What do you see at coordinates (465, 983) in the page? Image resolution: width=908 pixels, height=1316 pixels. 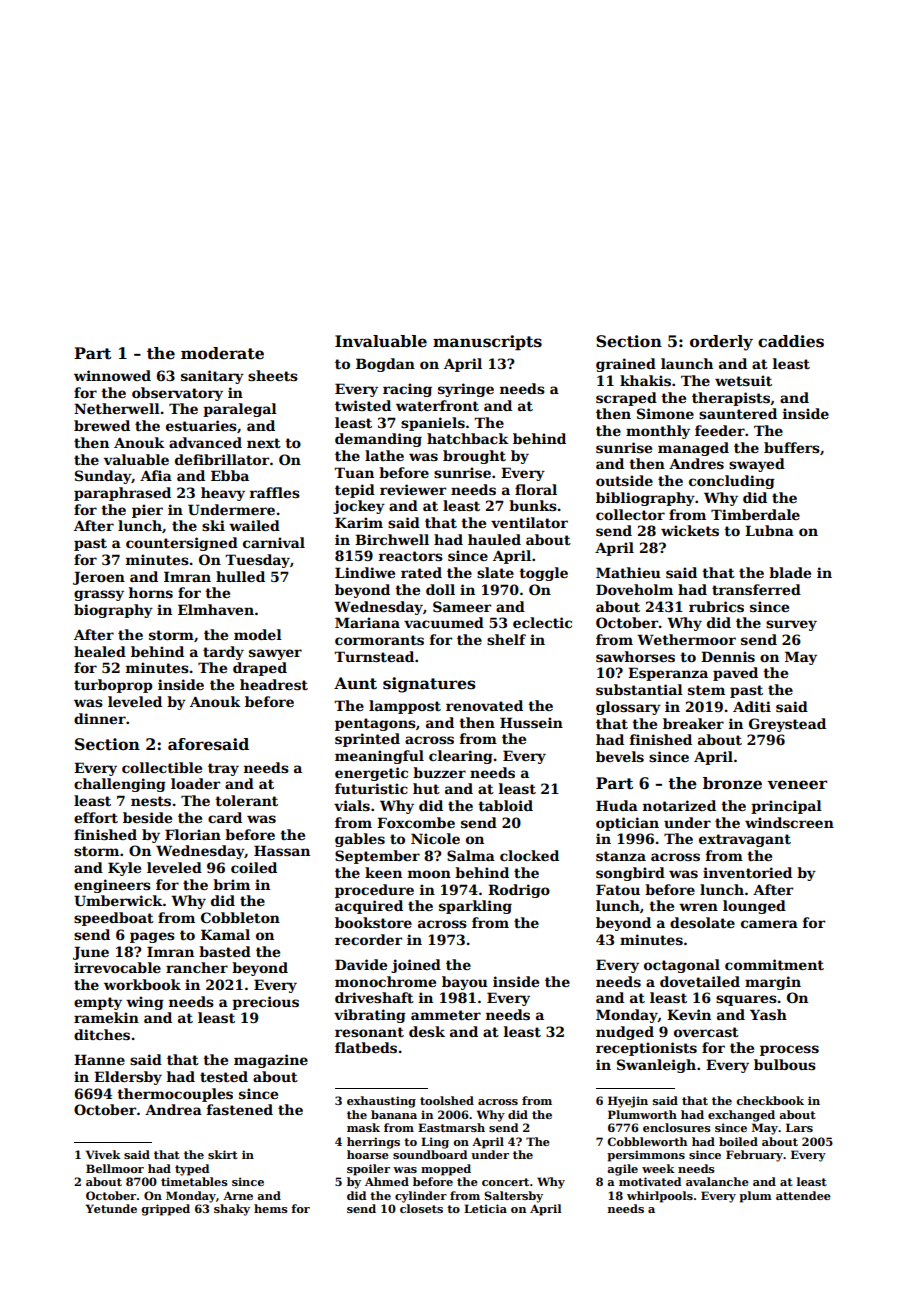 I see `bayou` at bounding box center [465, 983].
